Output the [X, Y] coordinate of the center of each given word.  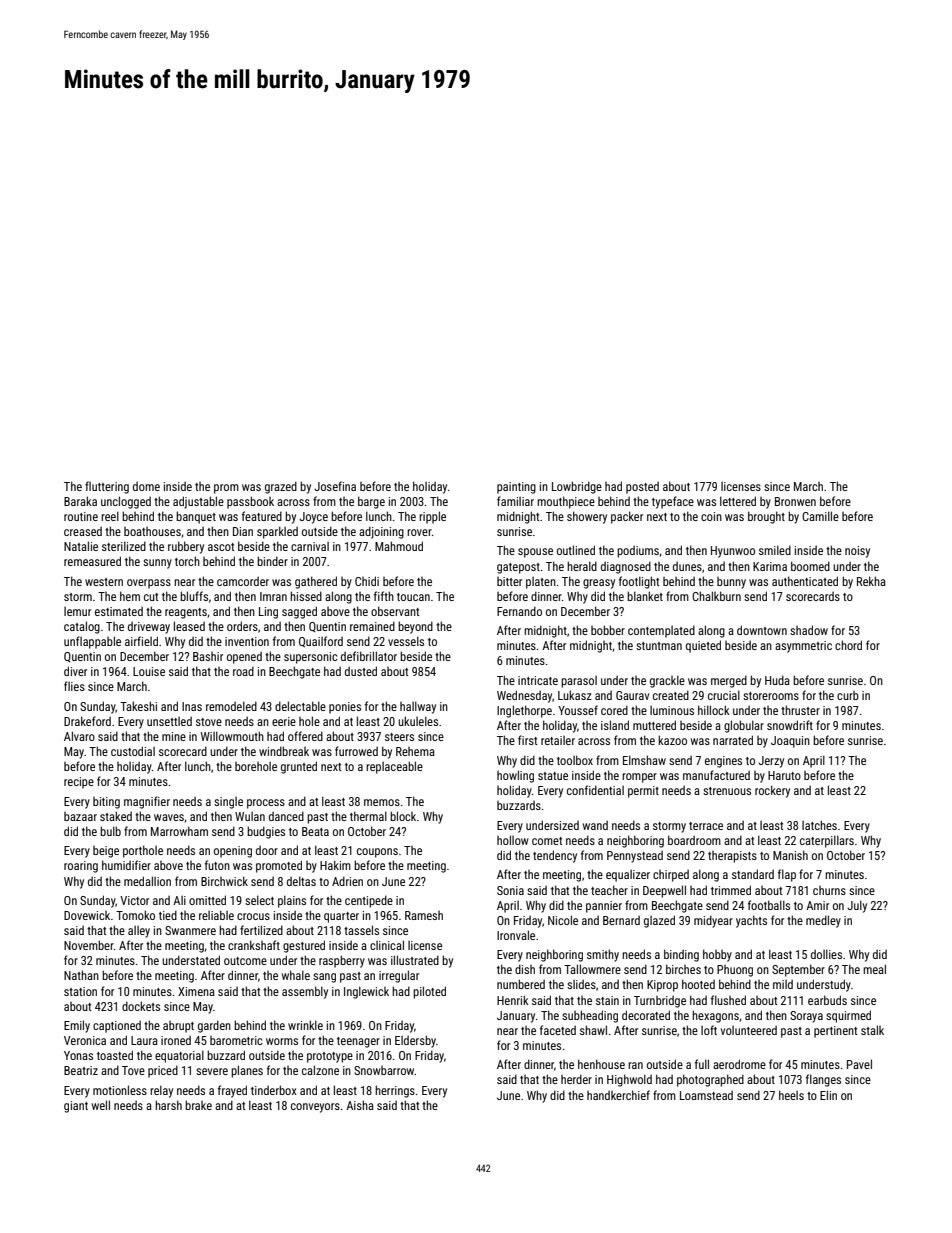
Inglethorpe [524, 711]
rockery [772, 791]
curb [848, 695]
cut [151, 597]
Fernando [519, 611]
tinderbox [274, 1090]
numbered [521, 984]
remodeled [231, 706]
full [702, 1064]
